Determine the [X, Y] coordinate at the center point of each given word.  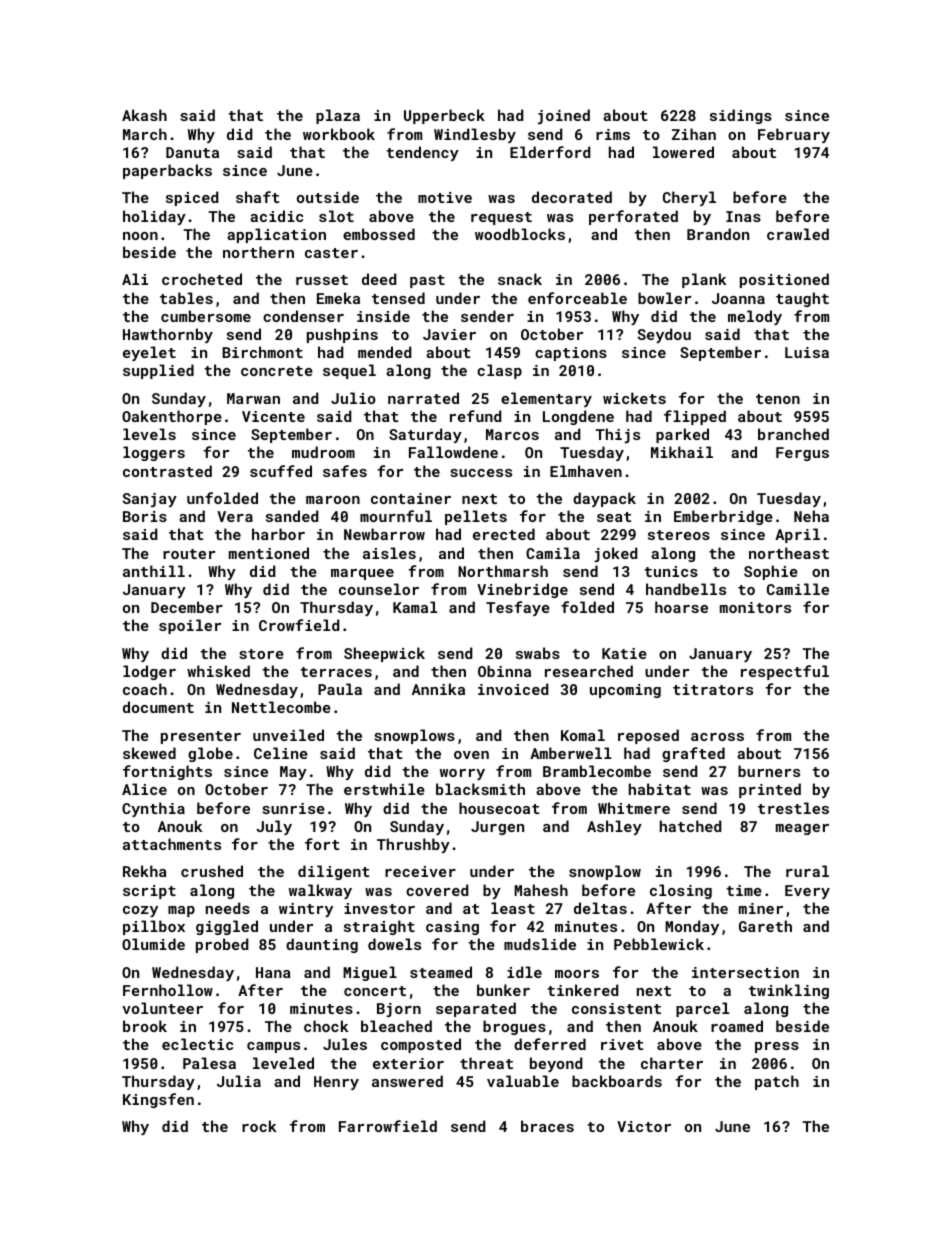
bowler [664, 298]
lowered [683, 152]
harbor [278, 534]
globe [210, 754]
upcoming [625, 691]
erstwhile [384, 789]
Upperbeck [444, 116]
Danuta [192, 152]
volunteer [162, 1008]
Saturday [425, 435]
